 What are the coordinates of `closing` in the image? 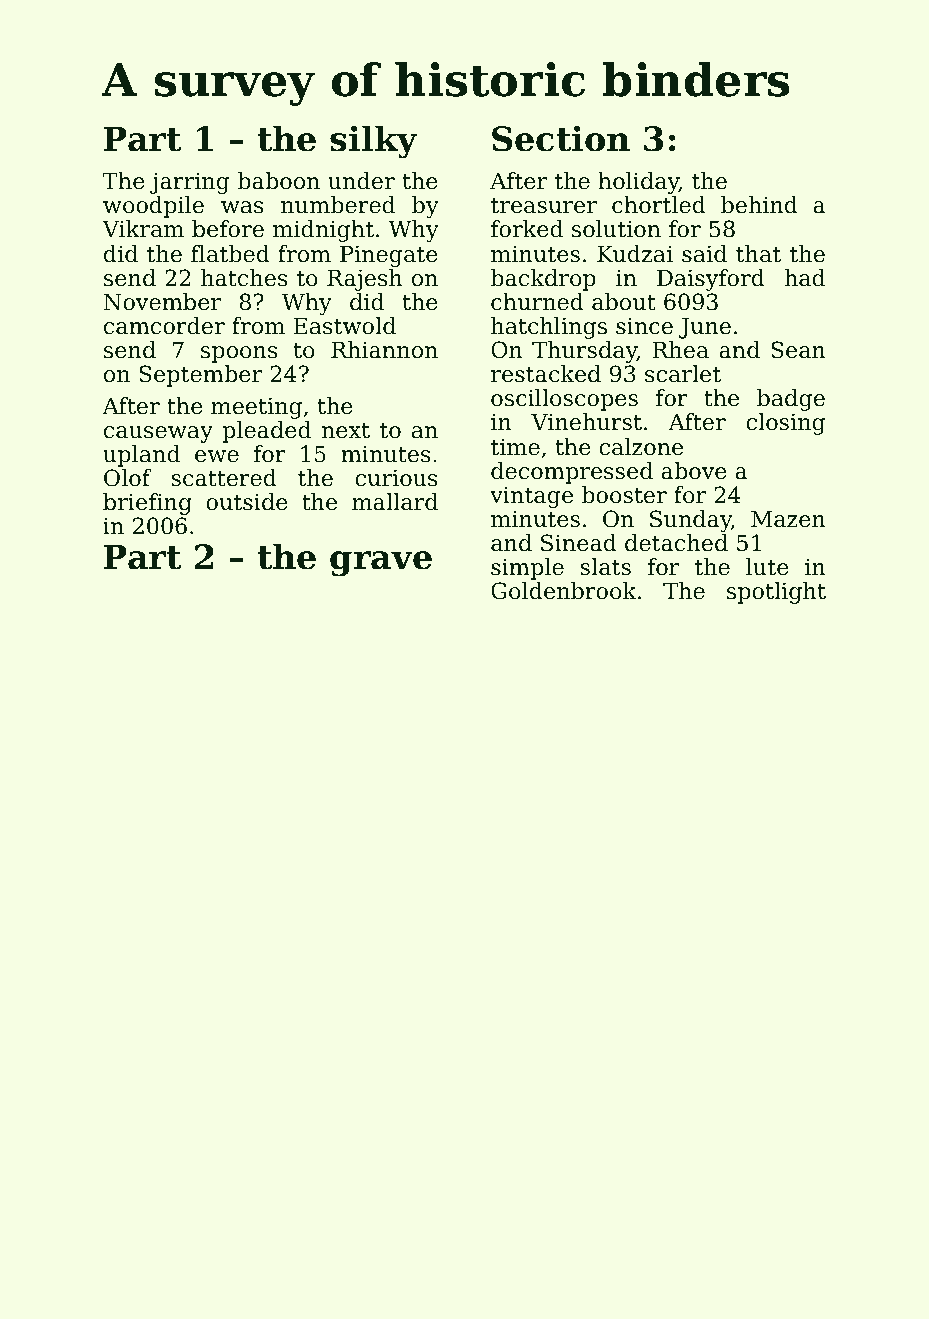 It's located at (785, 424).
